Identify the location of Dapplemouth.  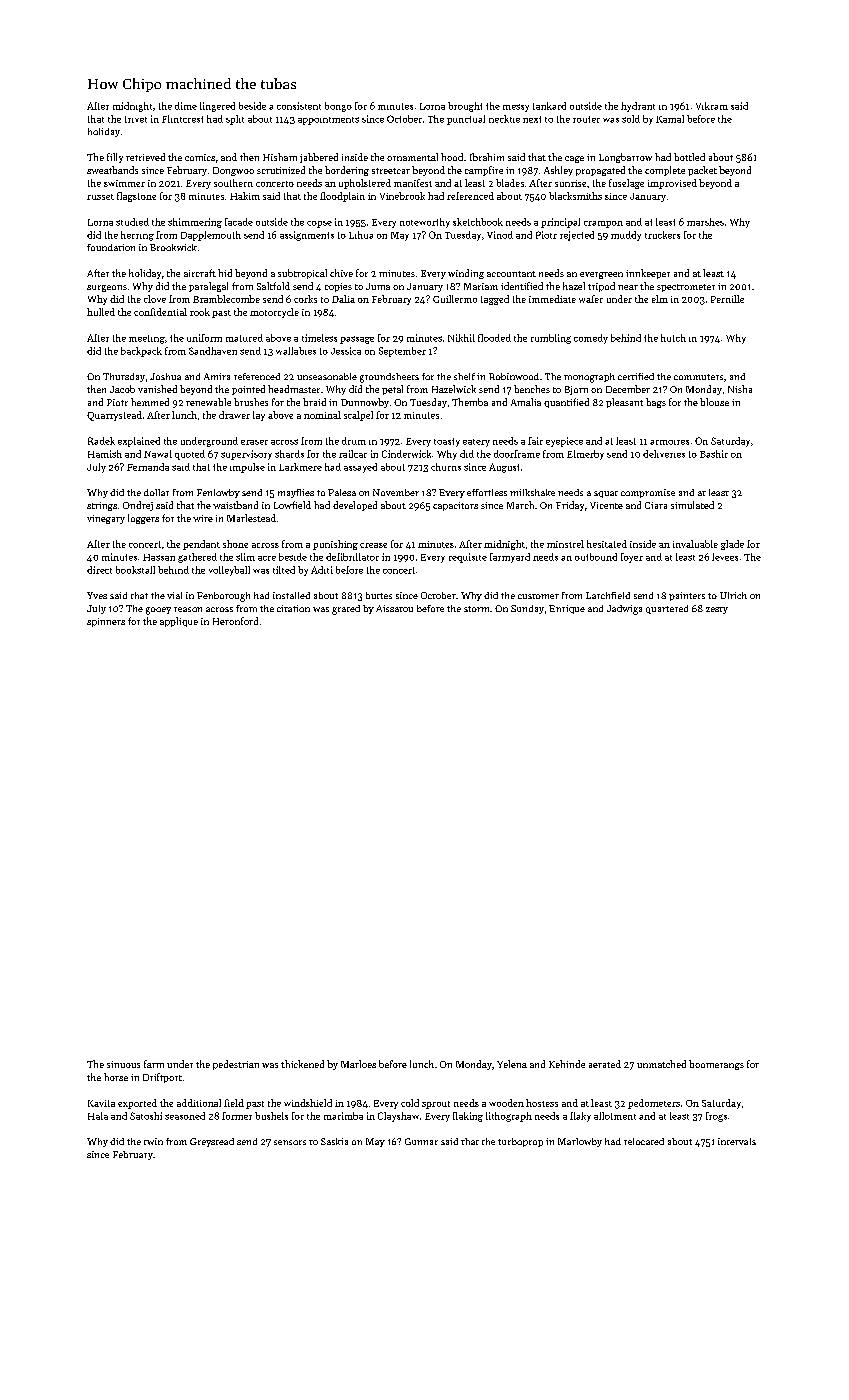
(211, 236).
